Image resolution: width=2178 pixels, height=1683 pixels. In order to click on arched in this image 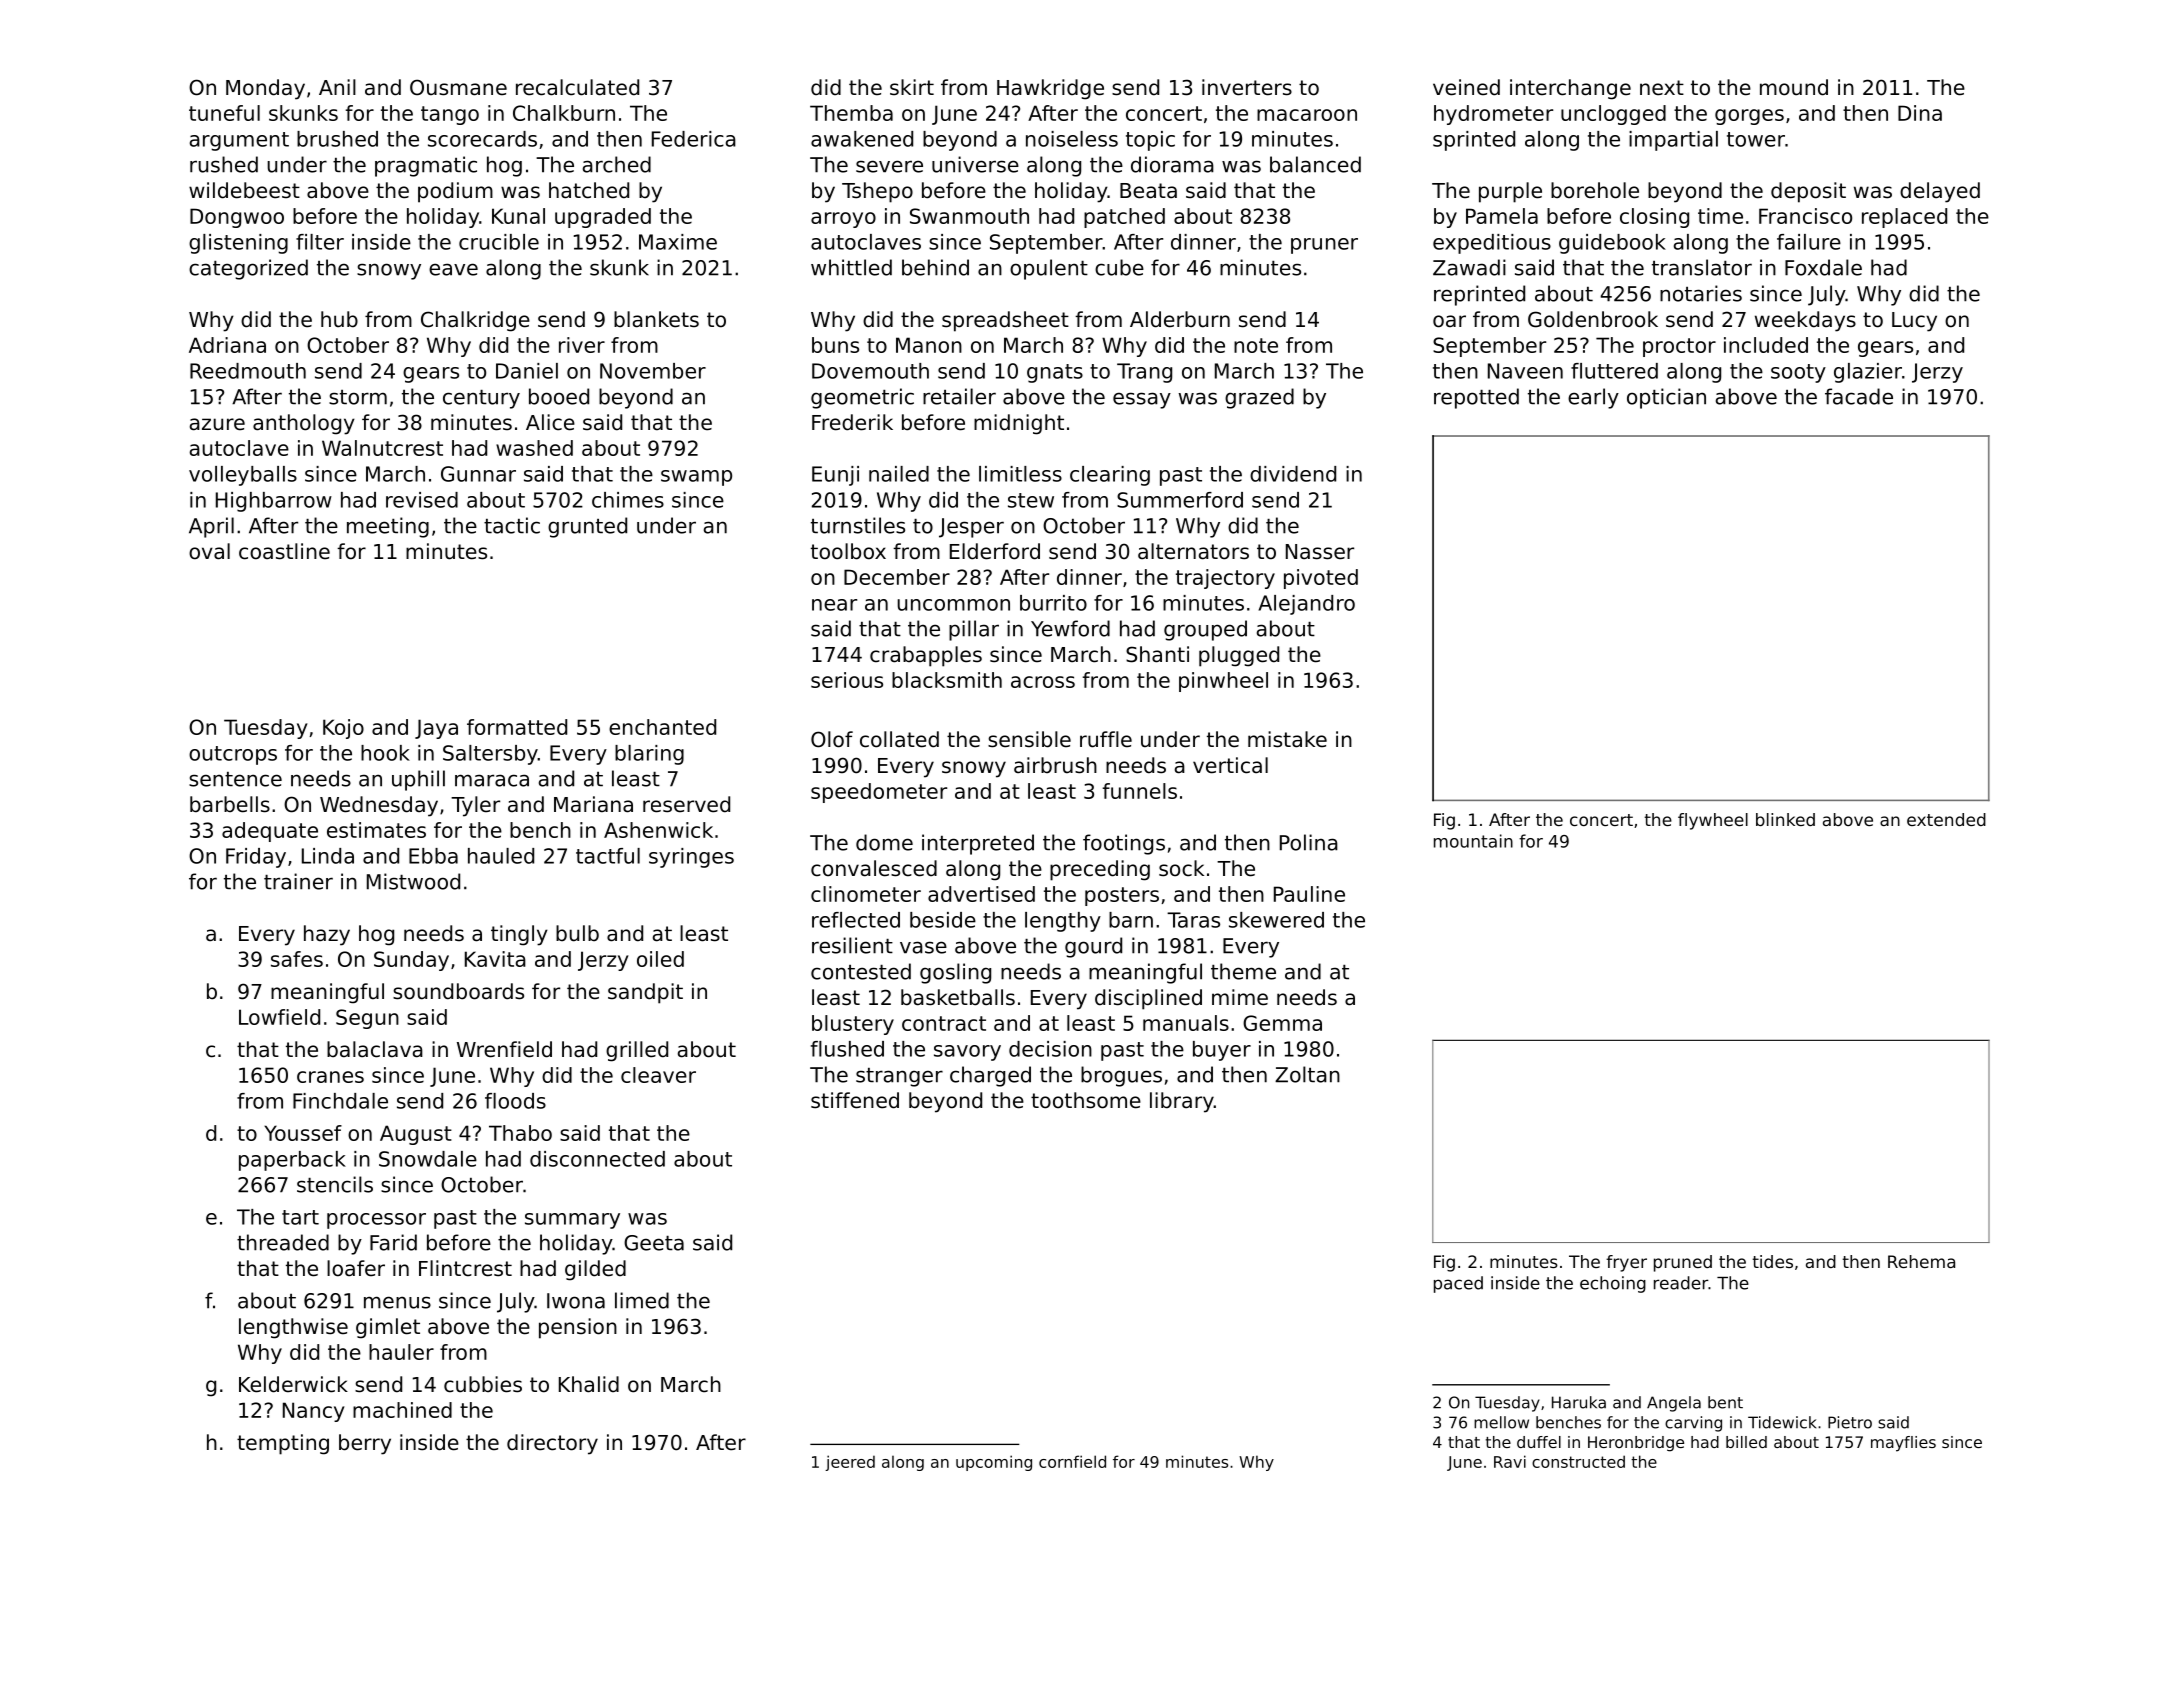, I will do `click(617, 164)`.
